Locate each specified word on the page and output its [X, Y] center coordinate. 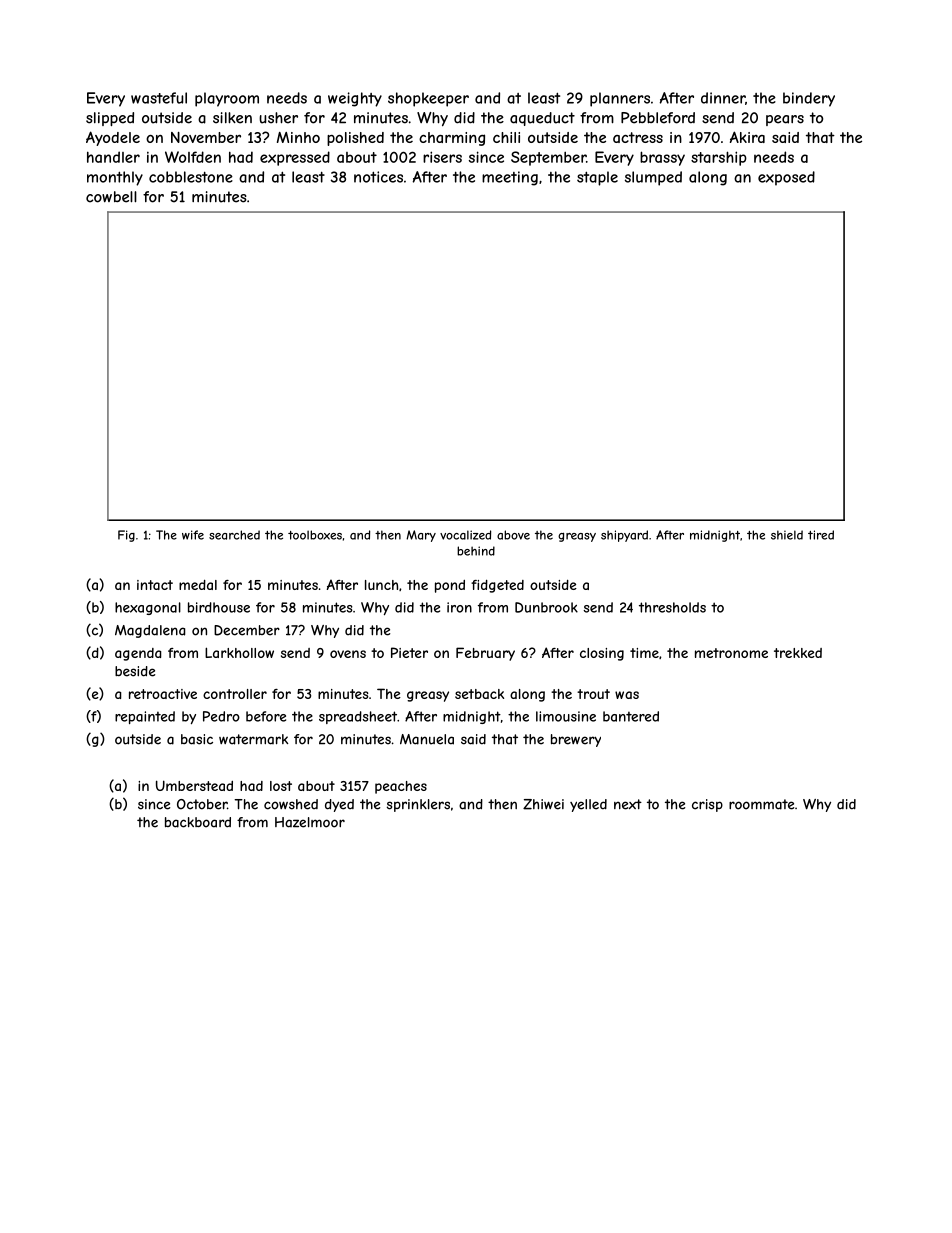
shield [787, 535]
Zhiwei [543, 804]
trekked [798, 653]
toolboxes [315, 535]
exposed [786, 178]
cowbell [111, 197]
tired [821, 535]
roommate [761, 804]
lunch [381, 585]
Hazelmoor [310, 822]
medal [198, 585]
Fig [126, 536]
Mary [421, 536]
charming [452, 139]
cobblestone [191, 177]
